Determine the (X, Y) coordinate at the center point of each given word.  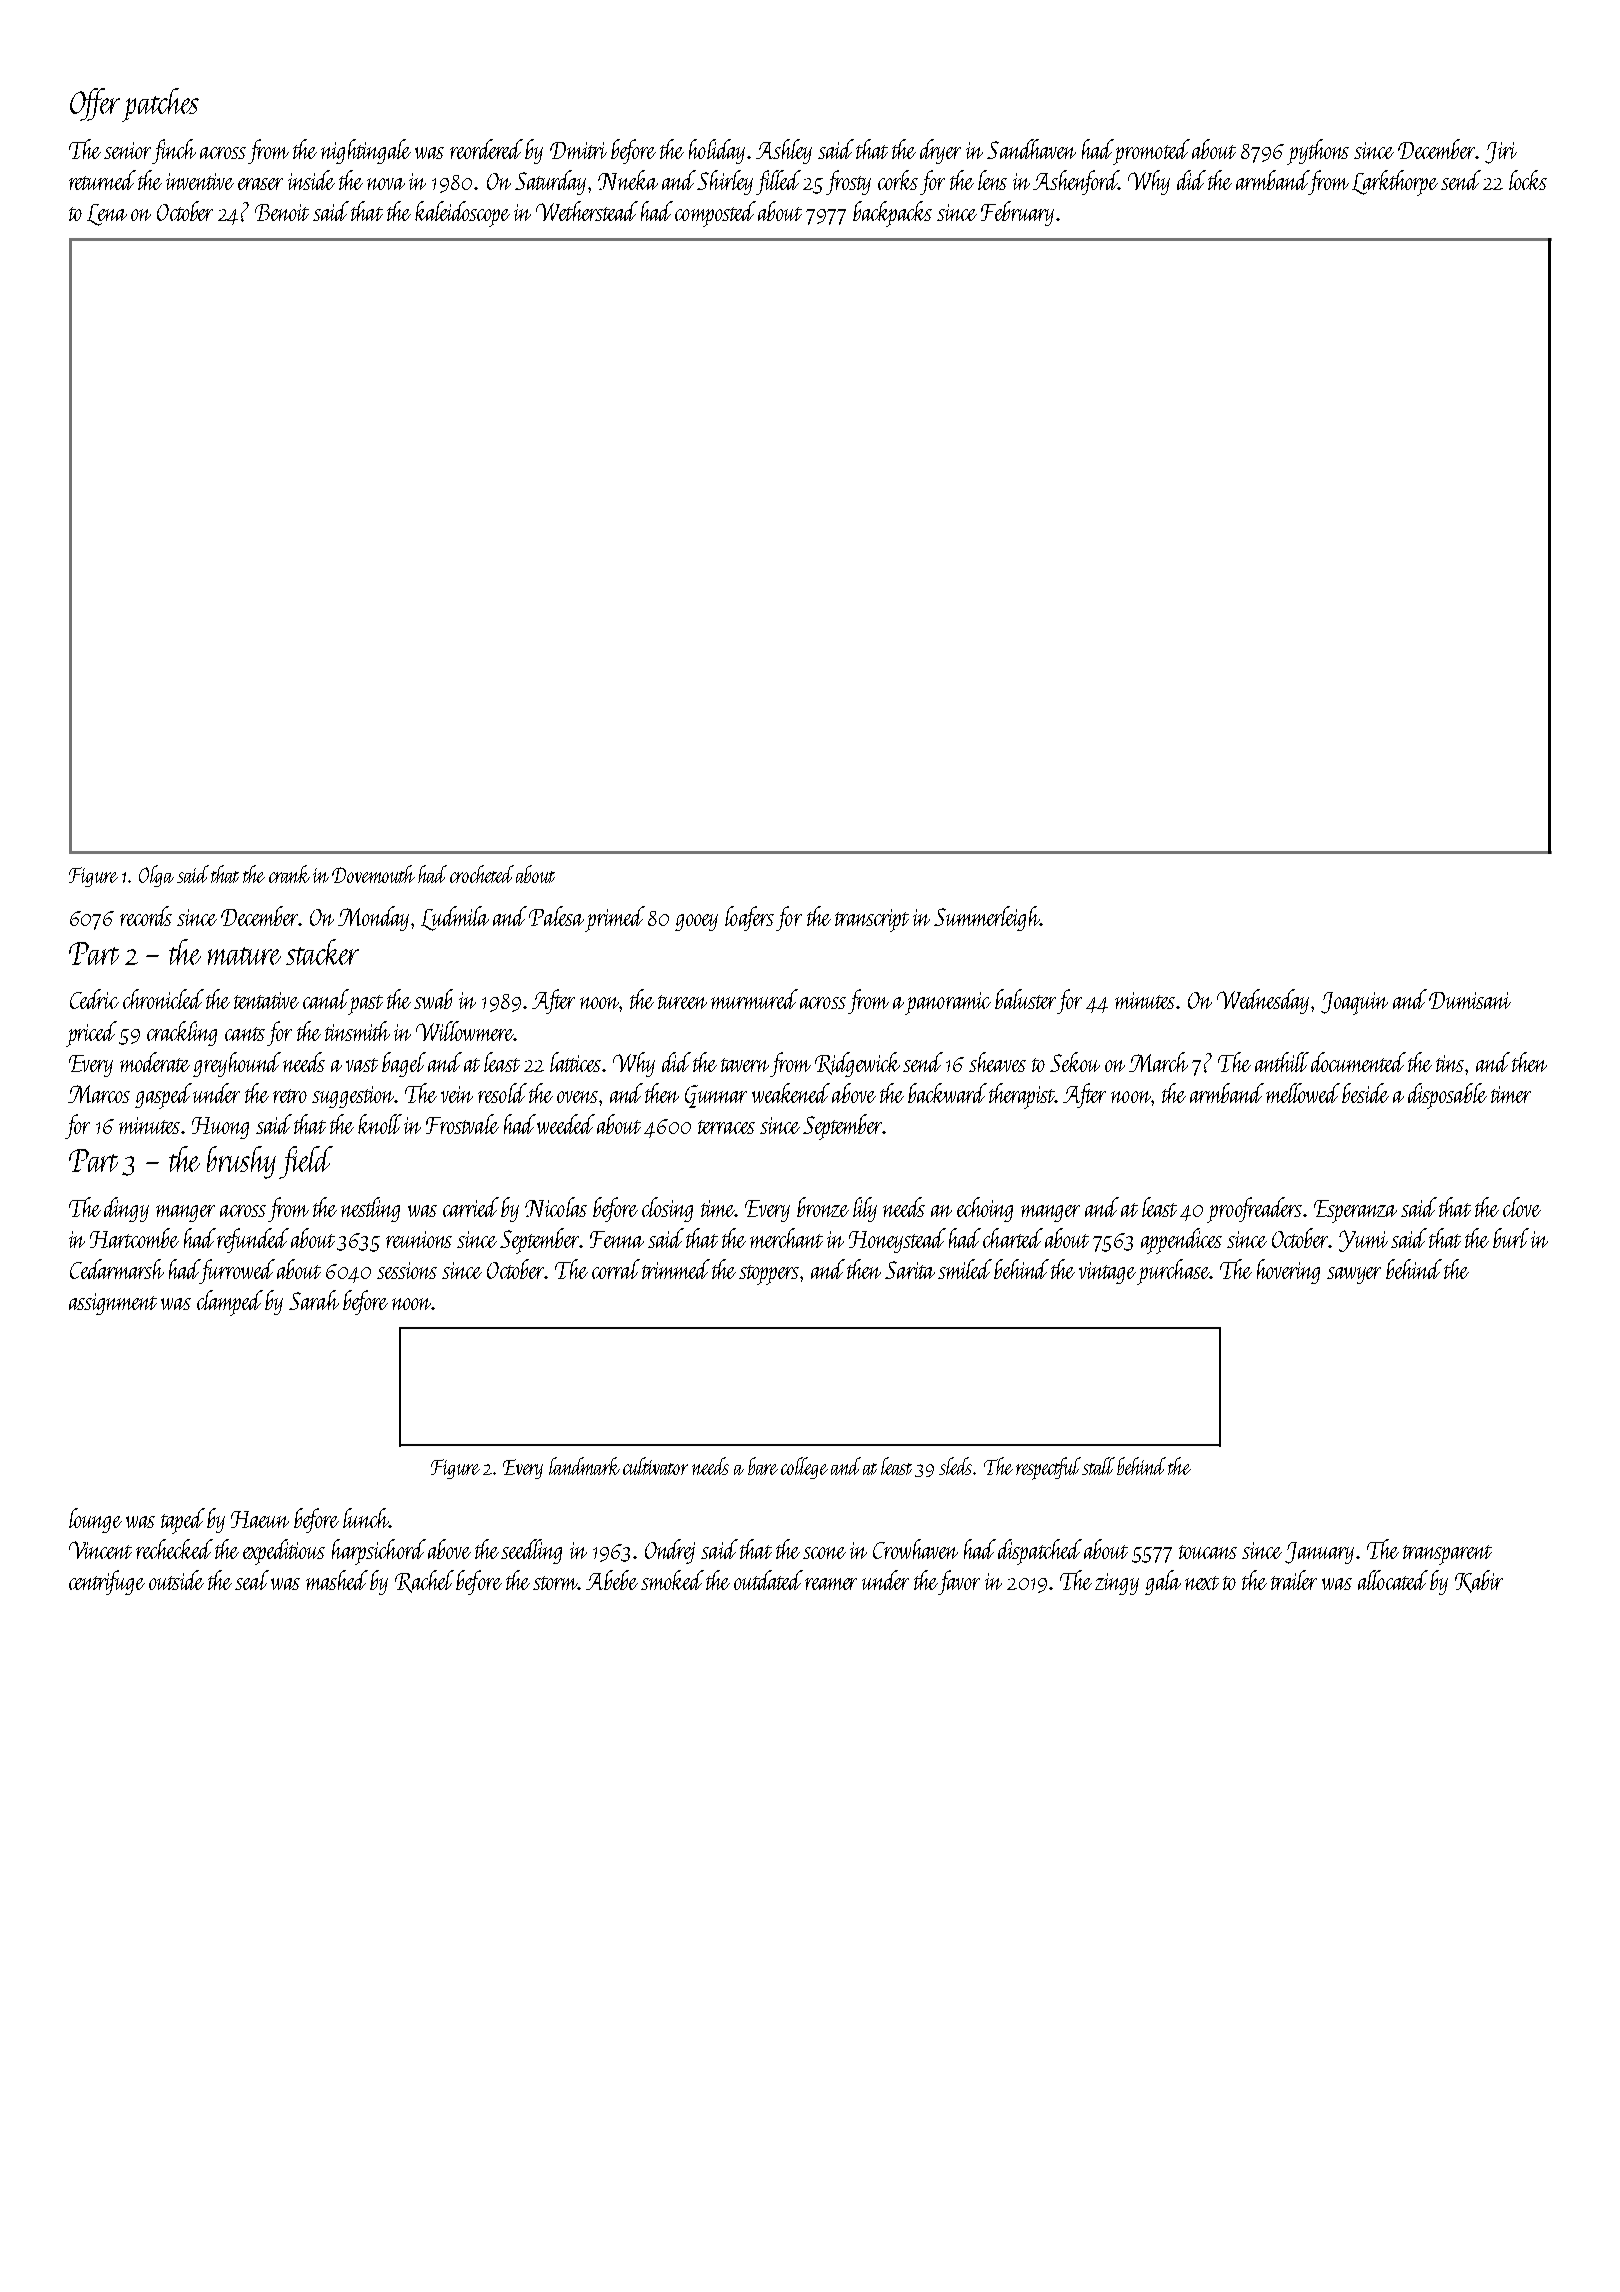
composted (715, 214)
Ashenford (1076, 182)
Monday (373, 918)
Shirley (725, 182)
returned (102, 180)
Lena (107, 215)
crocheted (482, 874)
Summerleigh (986, 918)
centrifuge (107, 1582)
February (1017, 213)
